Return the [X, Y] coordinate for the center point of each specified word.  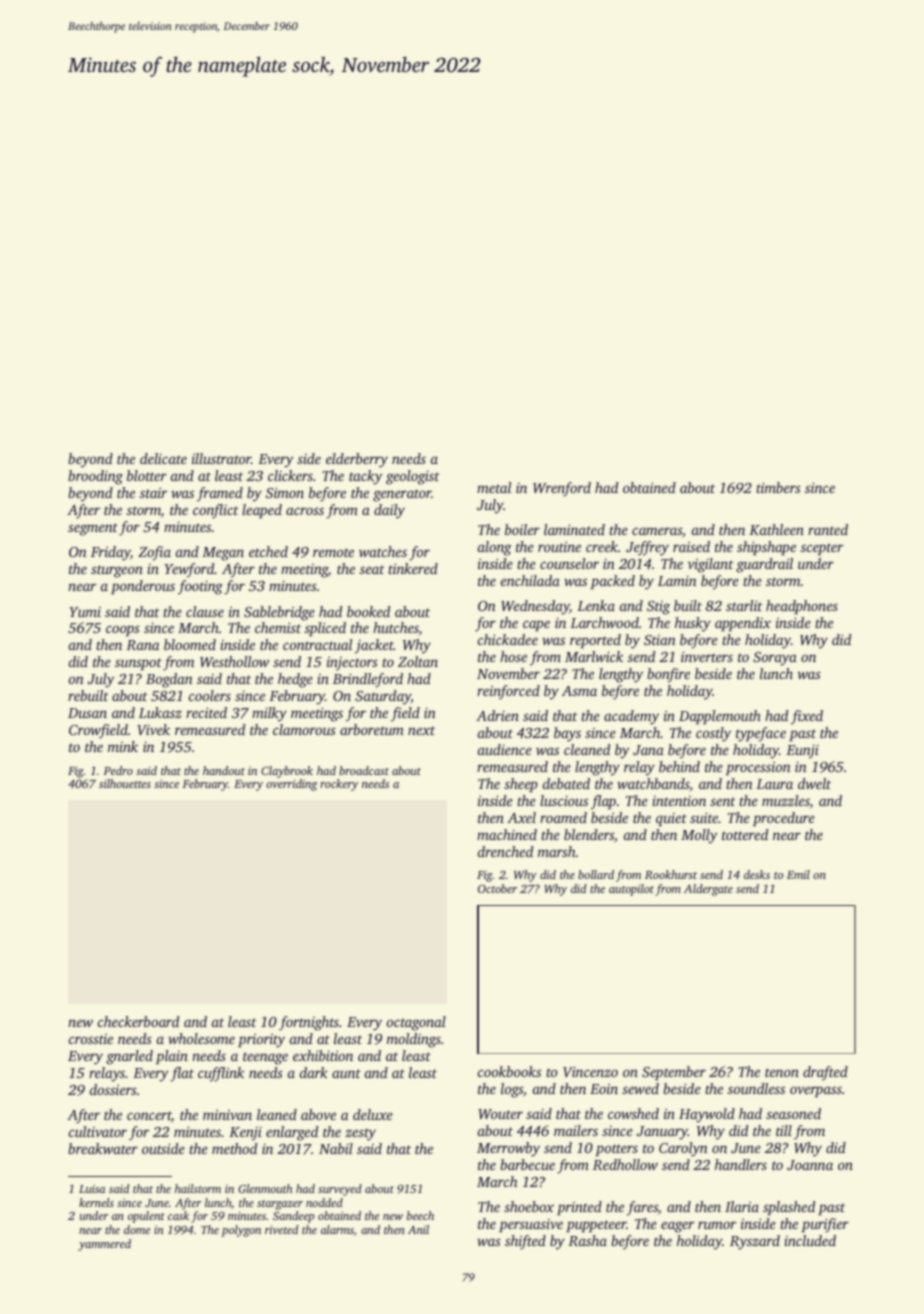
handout [224, 770]
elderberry [357, 460]
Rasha [587, 1240]
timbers [778, 487]
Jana [648, 750]
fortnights [309, 1023]
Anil [418, 1229]
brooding [95, 477]
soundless [756, 1088]
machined [507, 834]
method [234, 1148]
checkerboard [138, 1021]
